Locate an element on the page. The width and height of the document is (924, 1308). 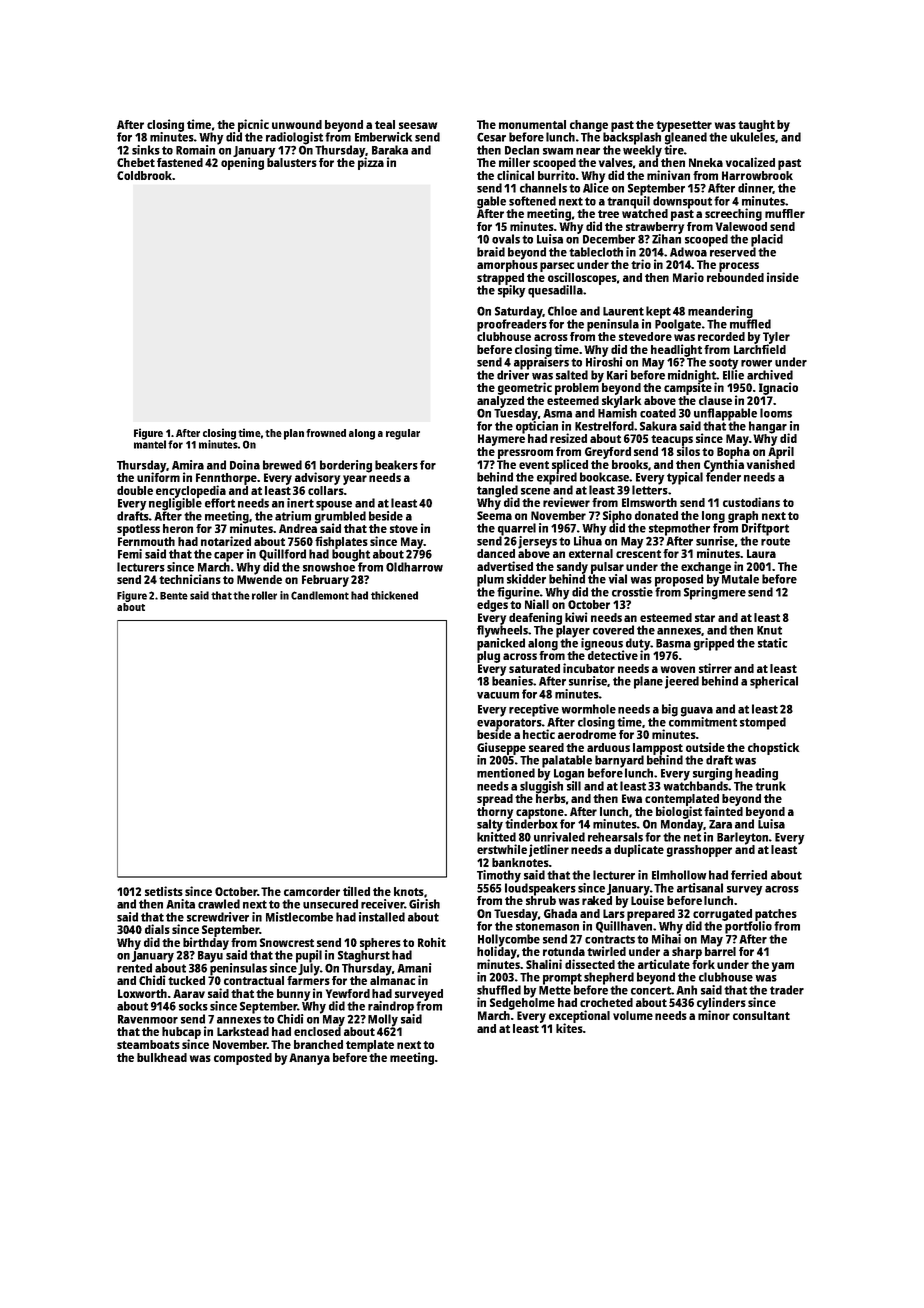
roller is located at coordinates (264, 595).
